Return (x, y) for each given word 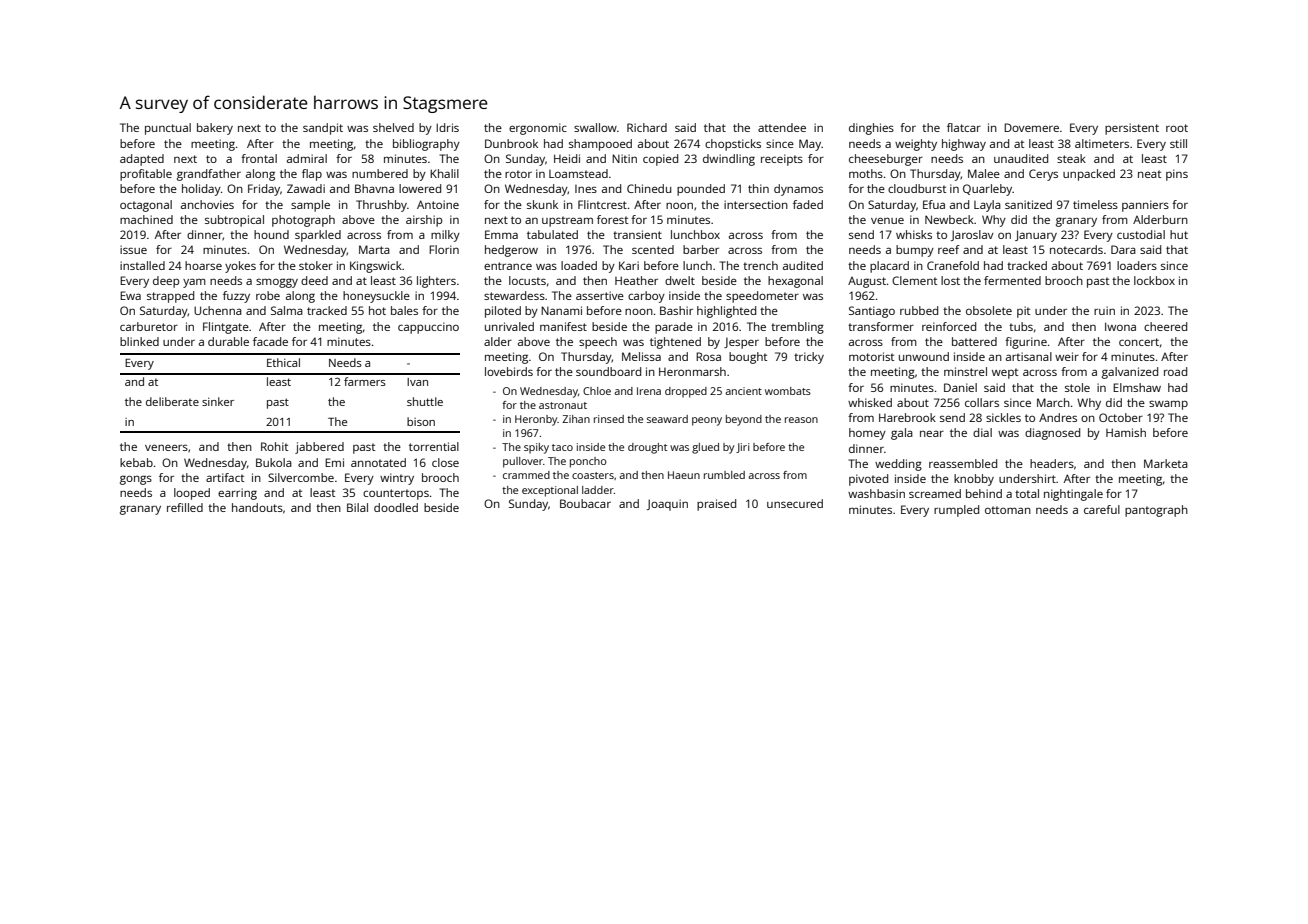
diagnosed (1052, 434)
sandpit (323, 129)
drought (647, 448)
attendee (782, 127)
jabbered (319, 448)
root (1177, 128)
